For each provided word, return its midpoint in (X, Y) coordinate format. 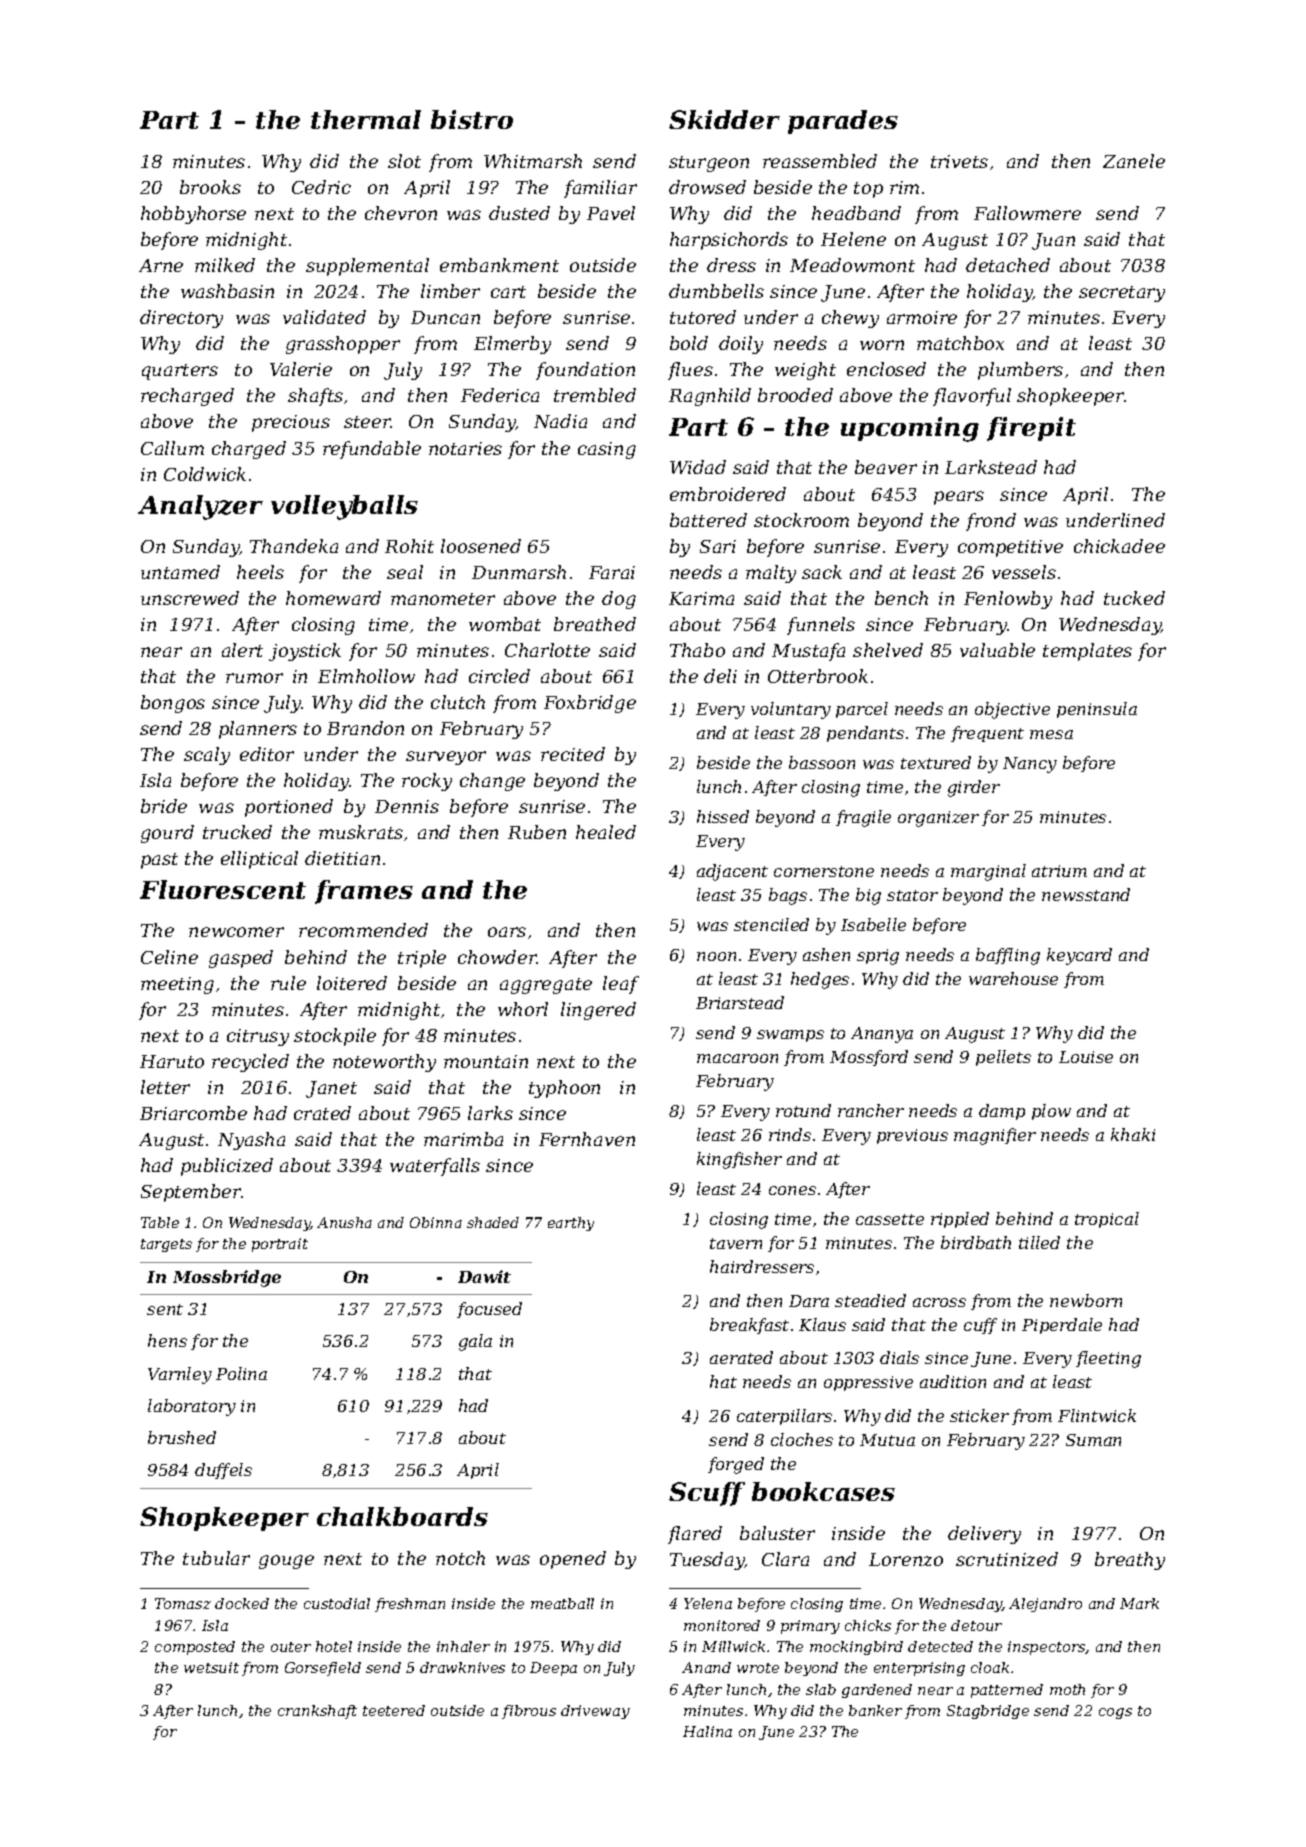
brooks (210, 187)
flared (695, 1535)
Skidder (724, 119)
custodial (337, 1603)
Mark (1139, 1603)
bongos (173, 704)
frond (991, 522)
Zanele (1134, 161)
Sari (718, 546)
